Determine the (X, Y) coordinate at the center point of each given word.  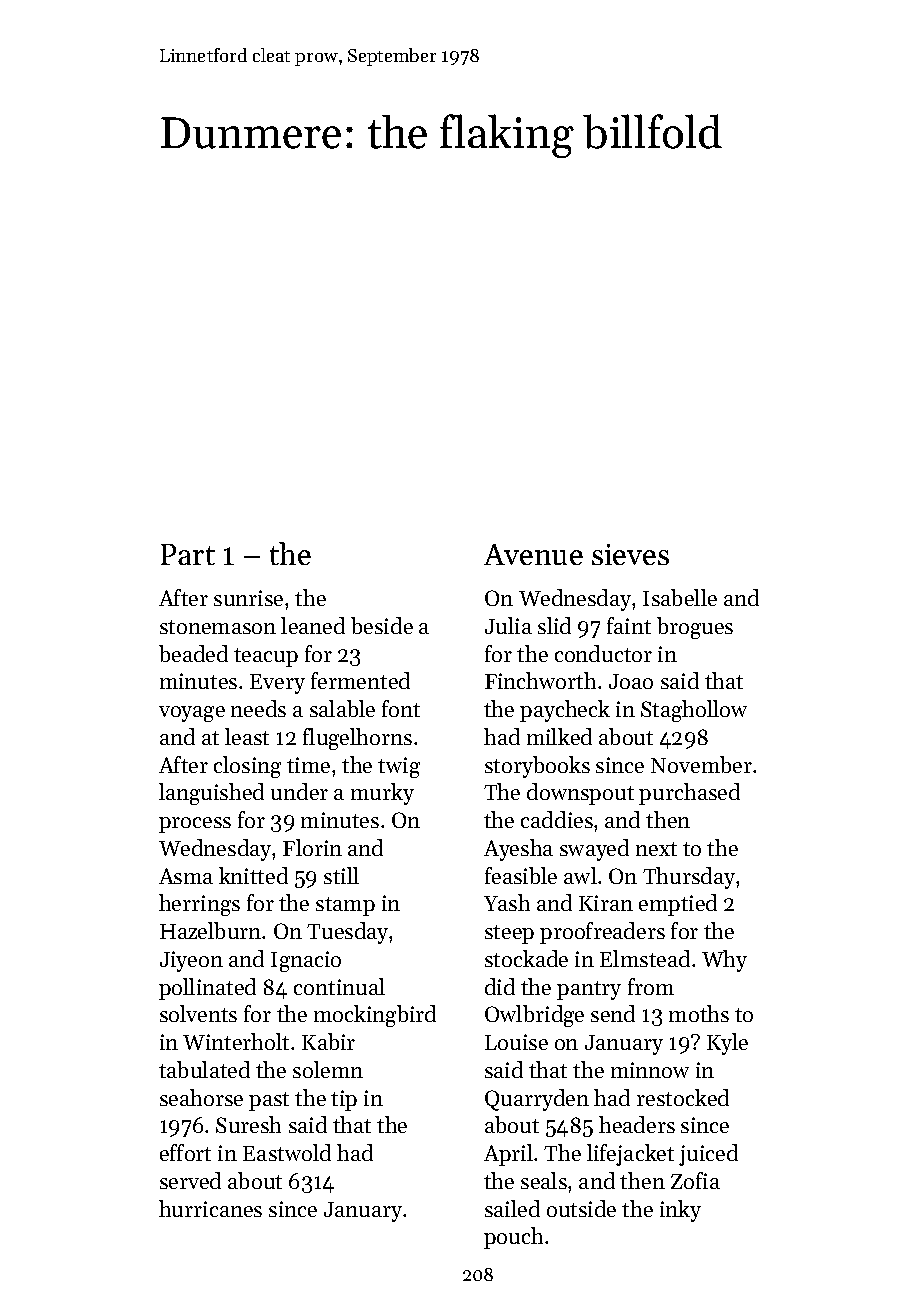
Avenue (533, 554)
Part (188, 554)
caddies (557, 819)
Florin (312, 847)
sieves (630, 554)
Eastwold (287, 1152)
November (701, 764)
